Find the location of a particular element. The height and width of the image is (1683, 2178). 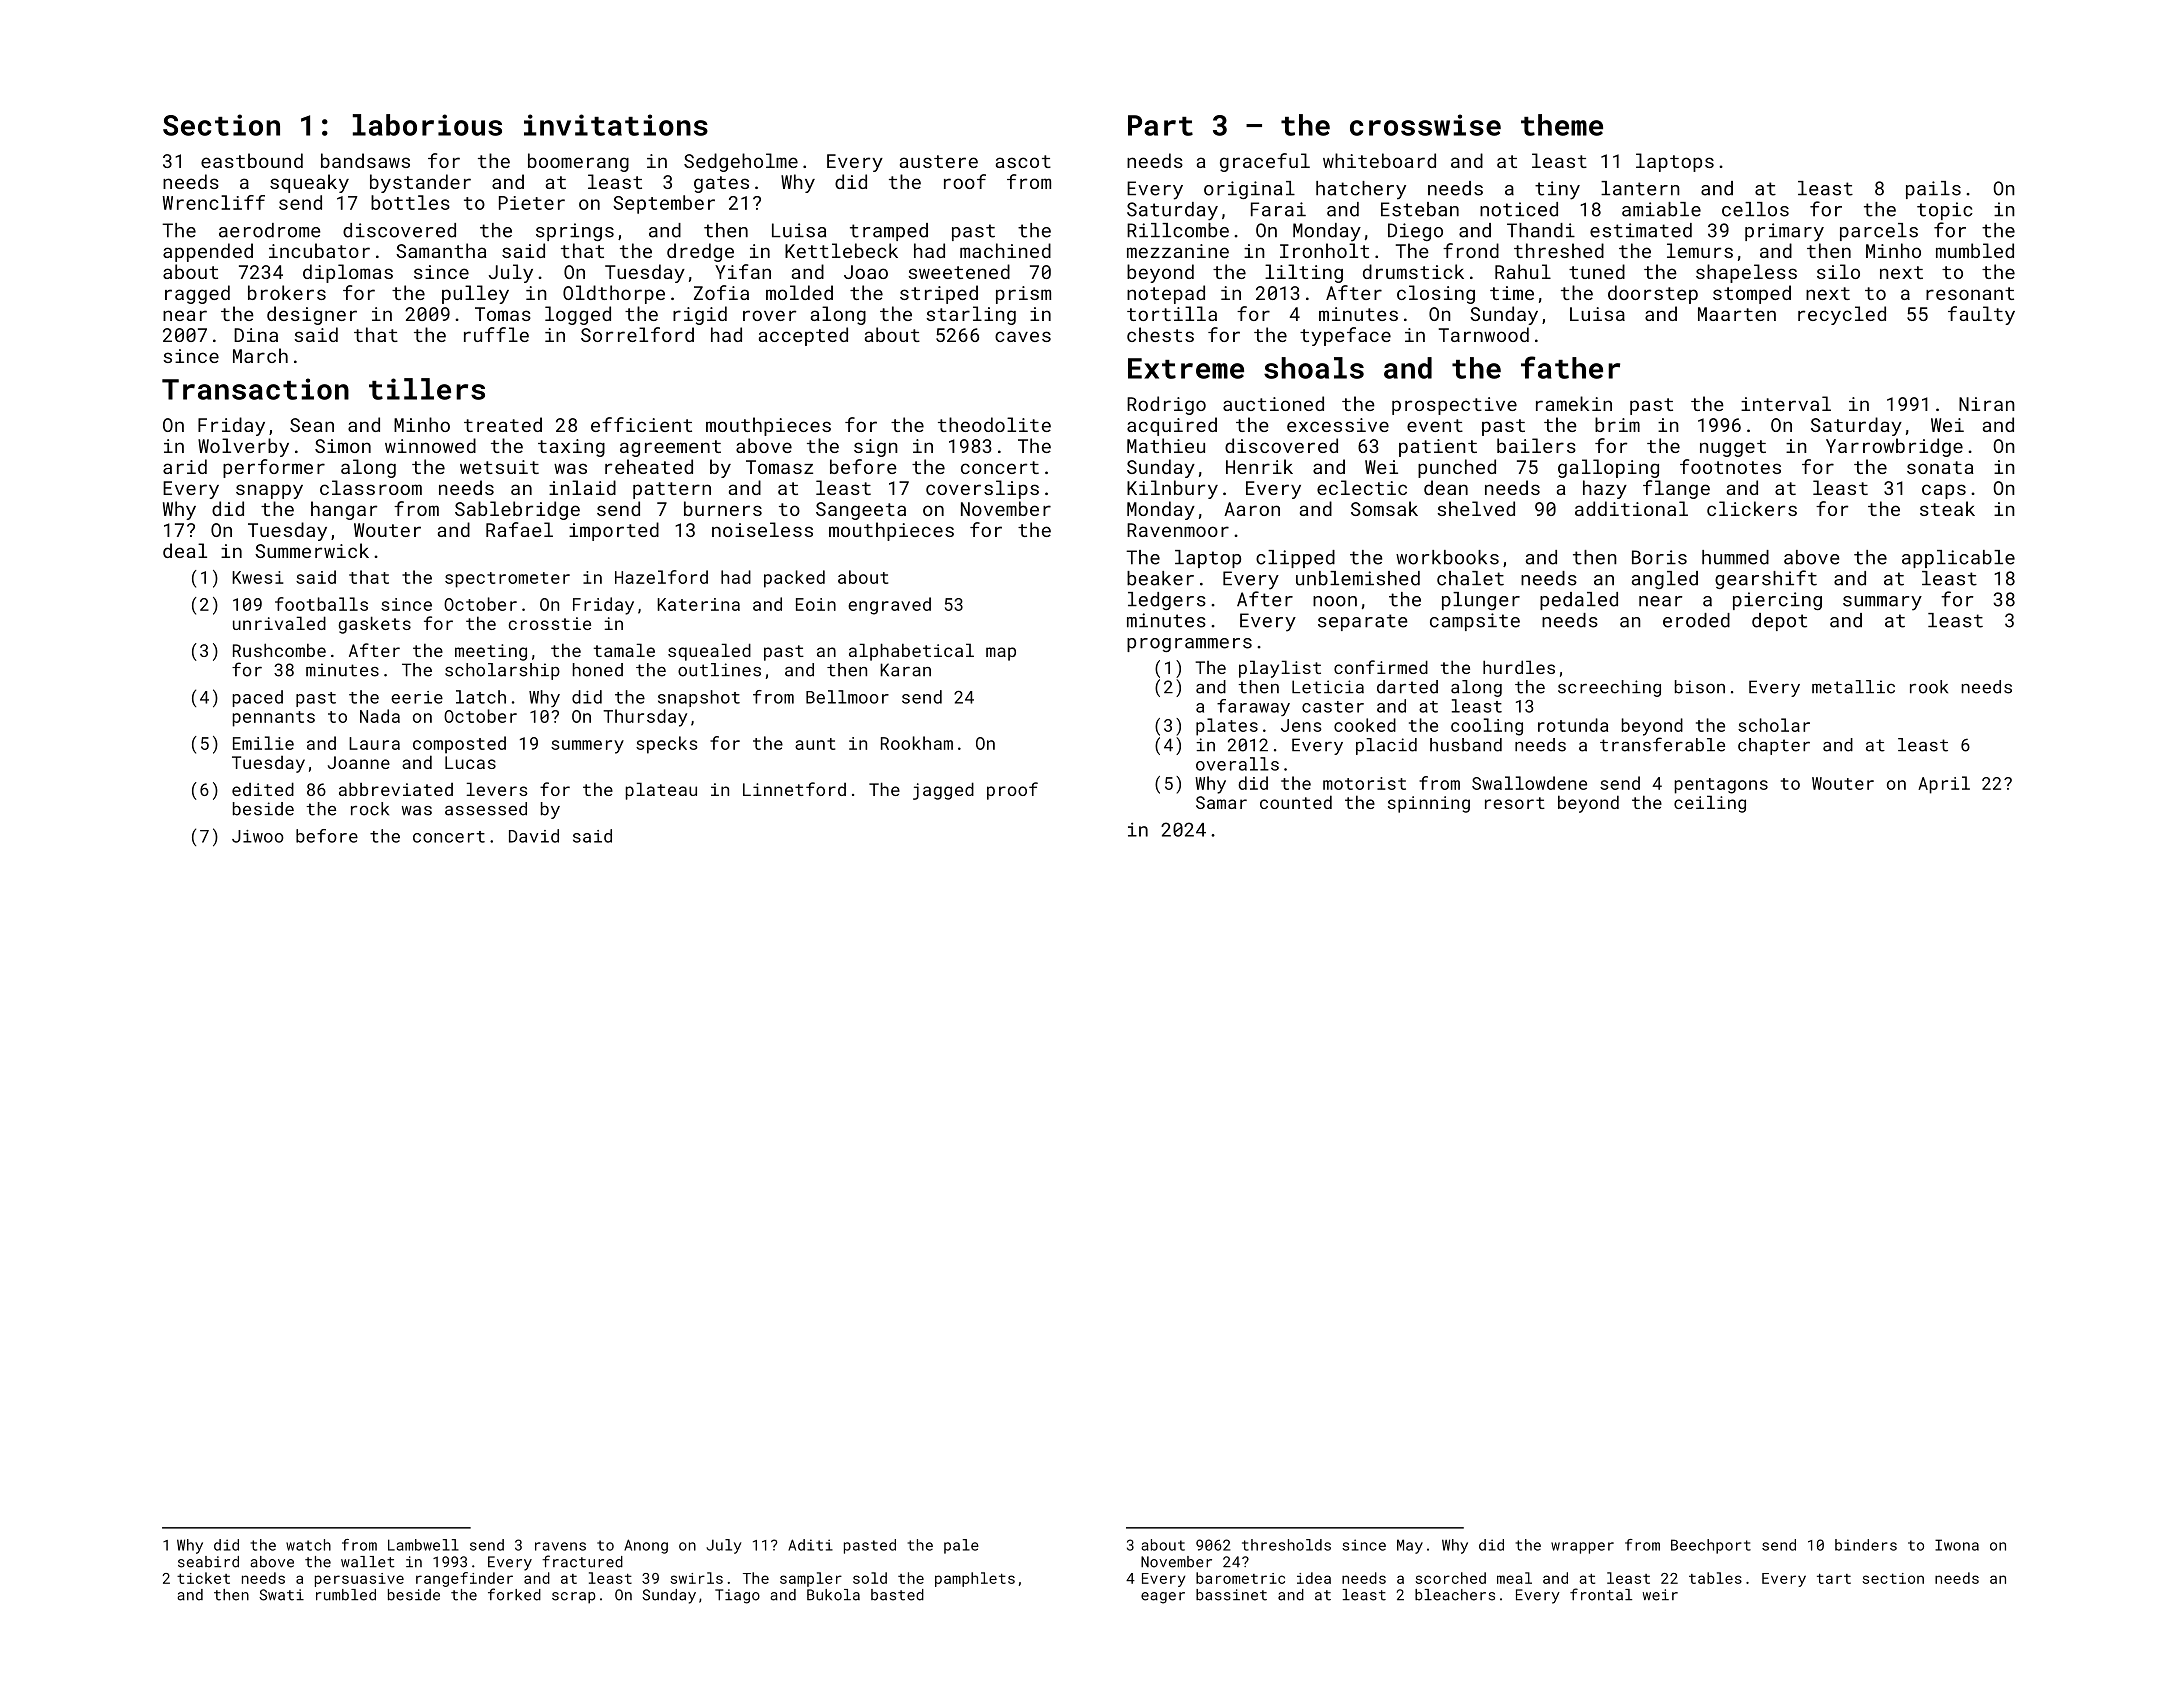

ravens is located at coordinates (560, 1546).
